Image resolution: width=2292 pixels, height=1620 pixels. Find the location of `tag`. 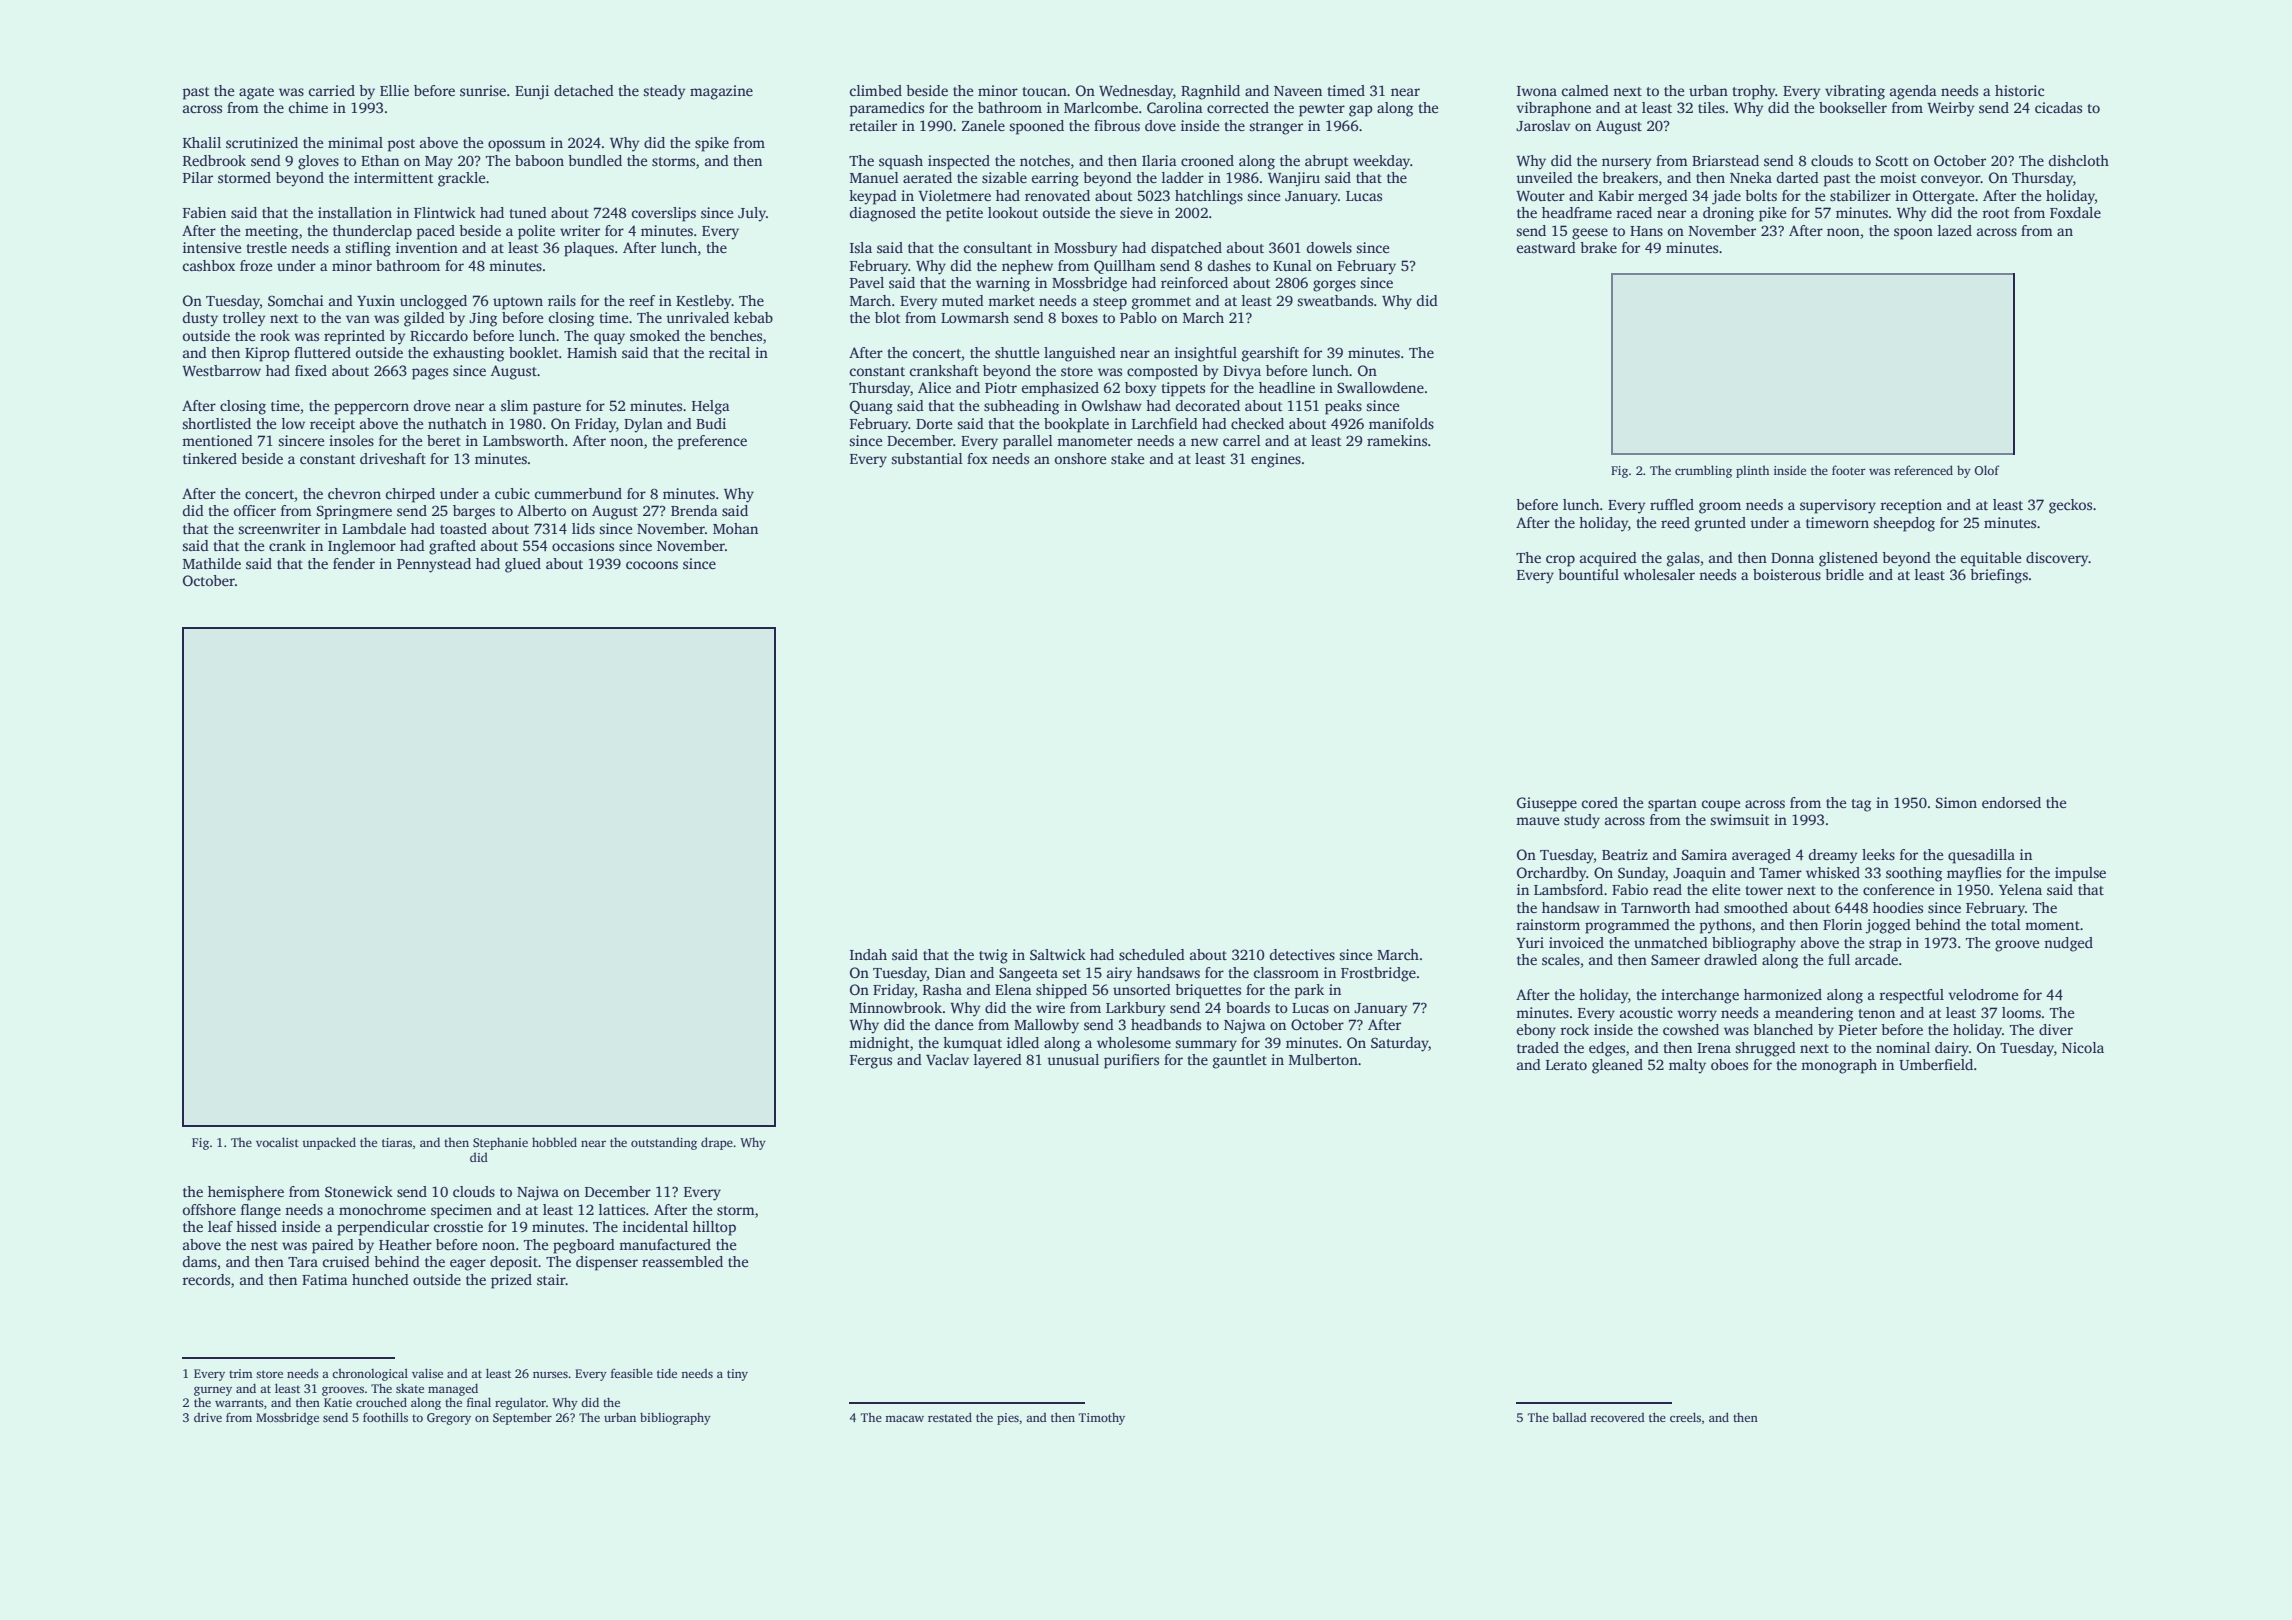

tag is located at coordinates (1861, 805).
